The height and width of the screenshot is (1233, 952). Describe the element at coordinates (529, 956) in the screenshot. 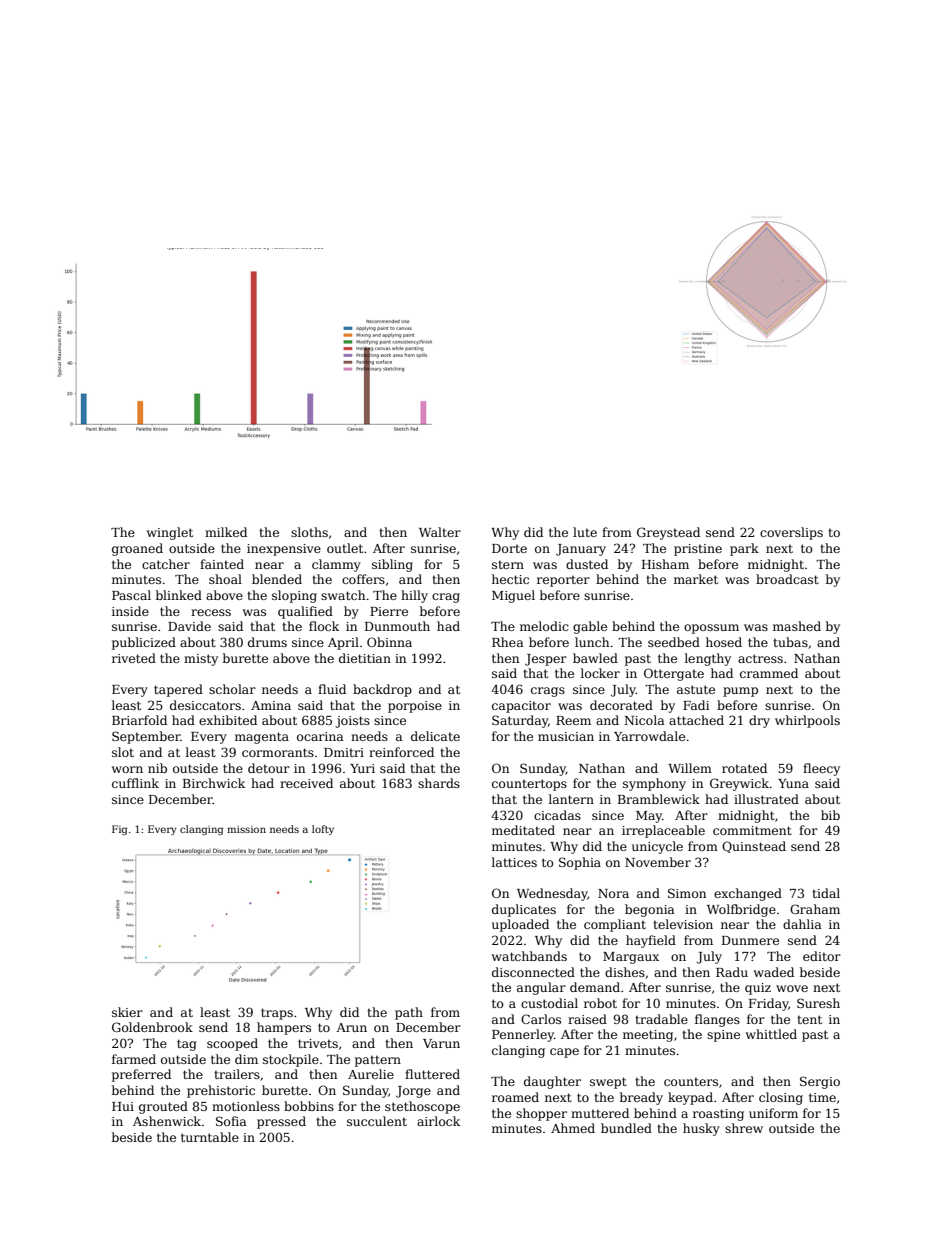

I see `watchbands` at that location.
